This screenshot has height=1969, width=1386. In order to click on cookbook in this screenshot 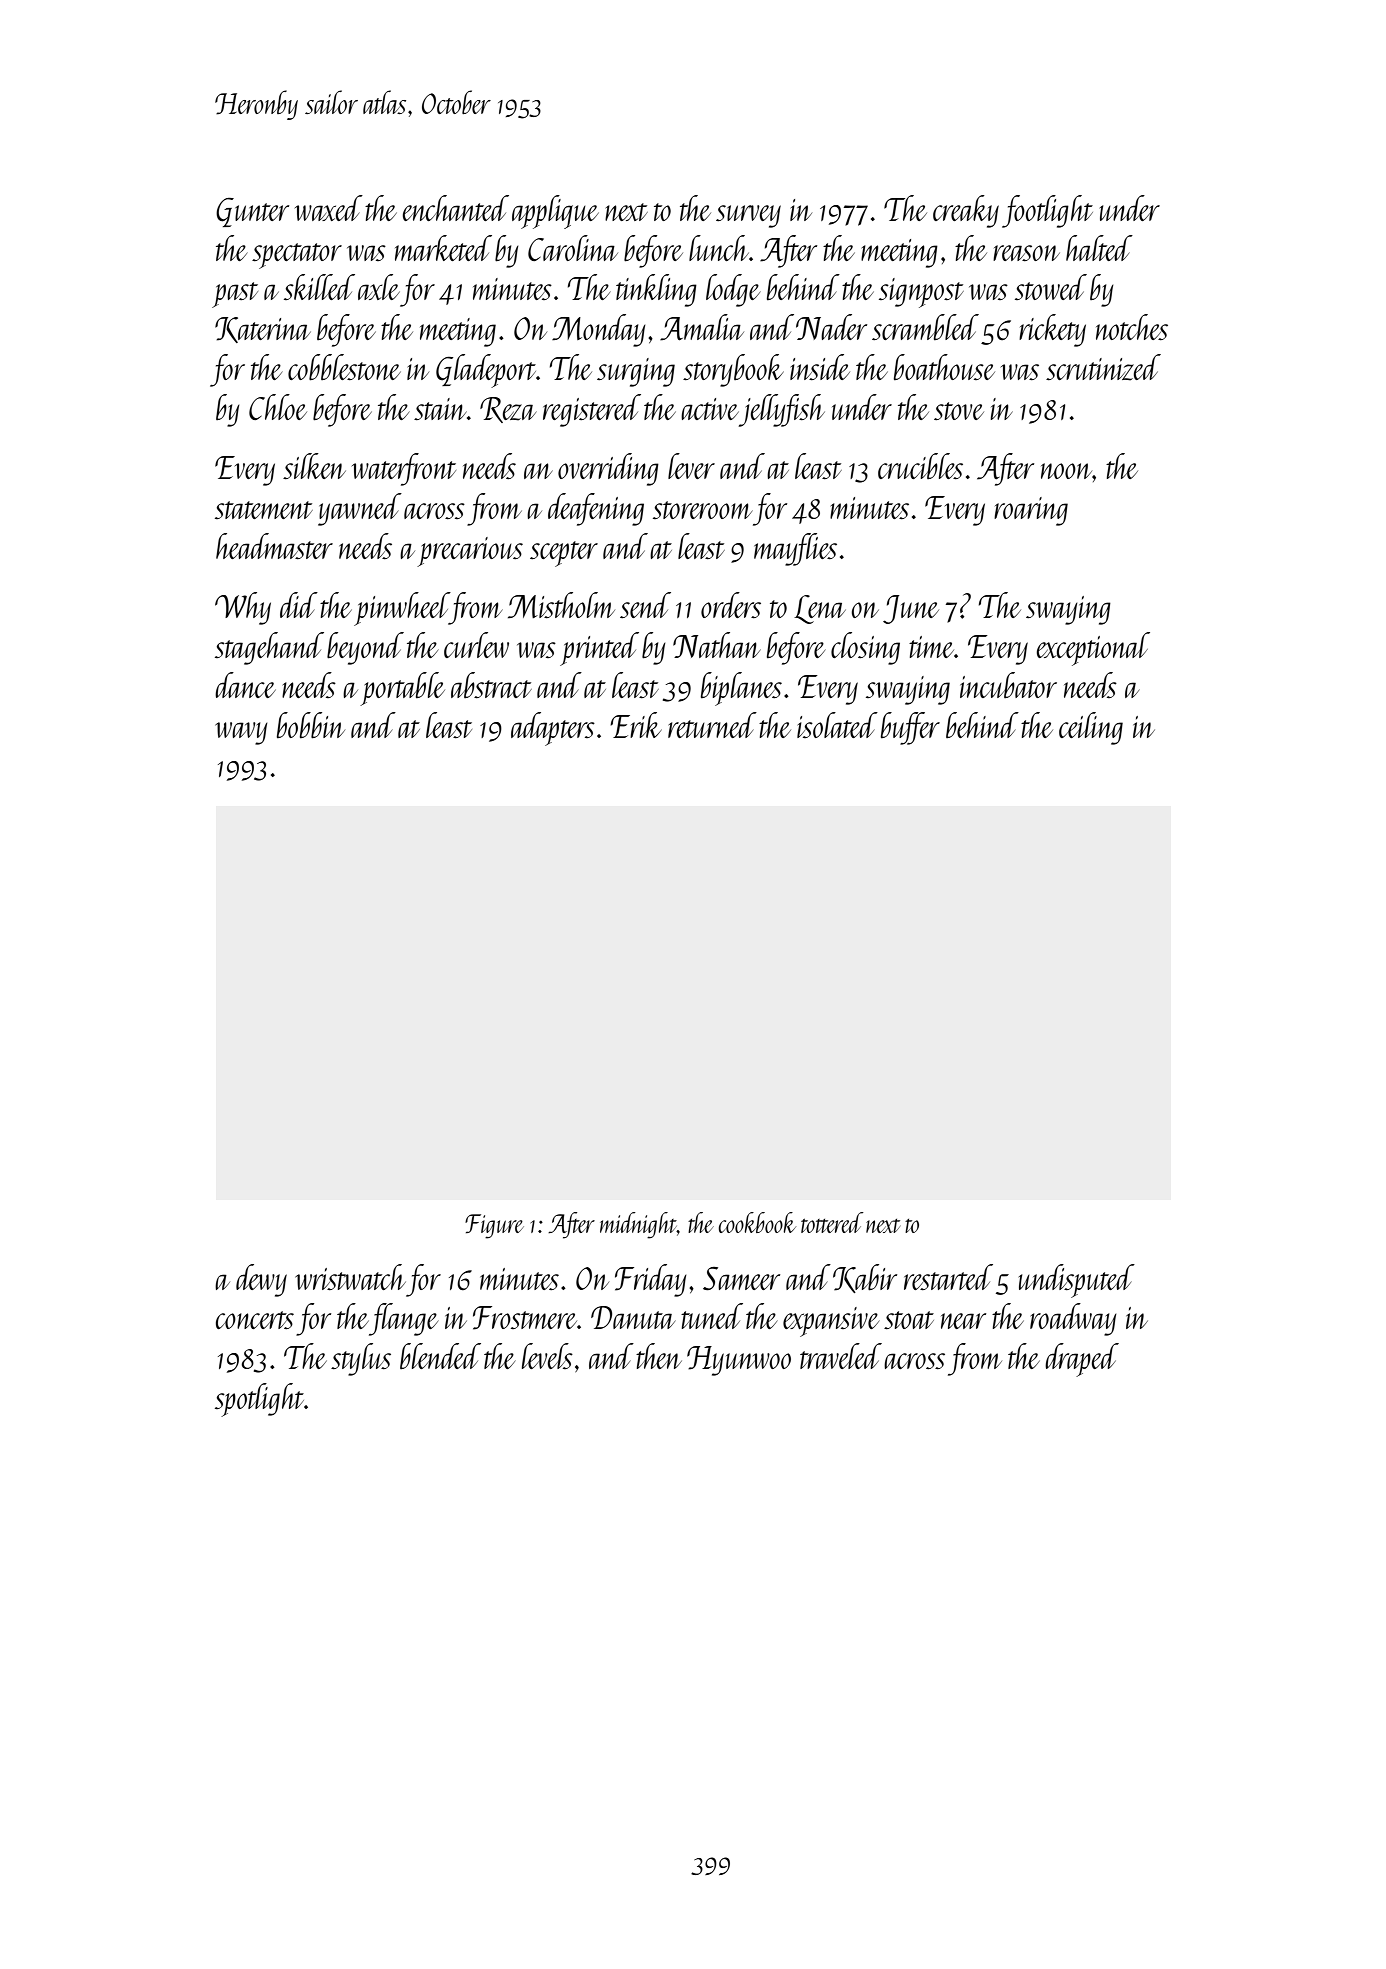, I will do `click(757, 1222)`.
